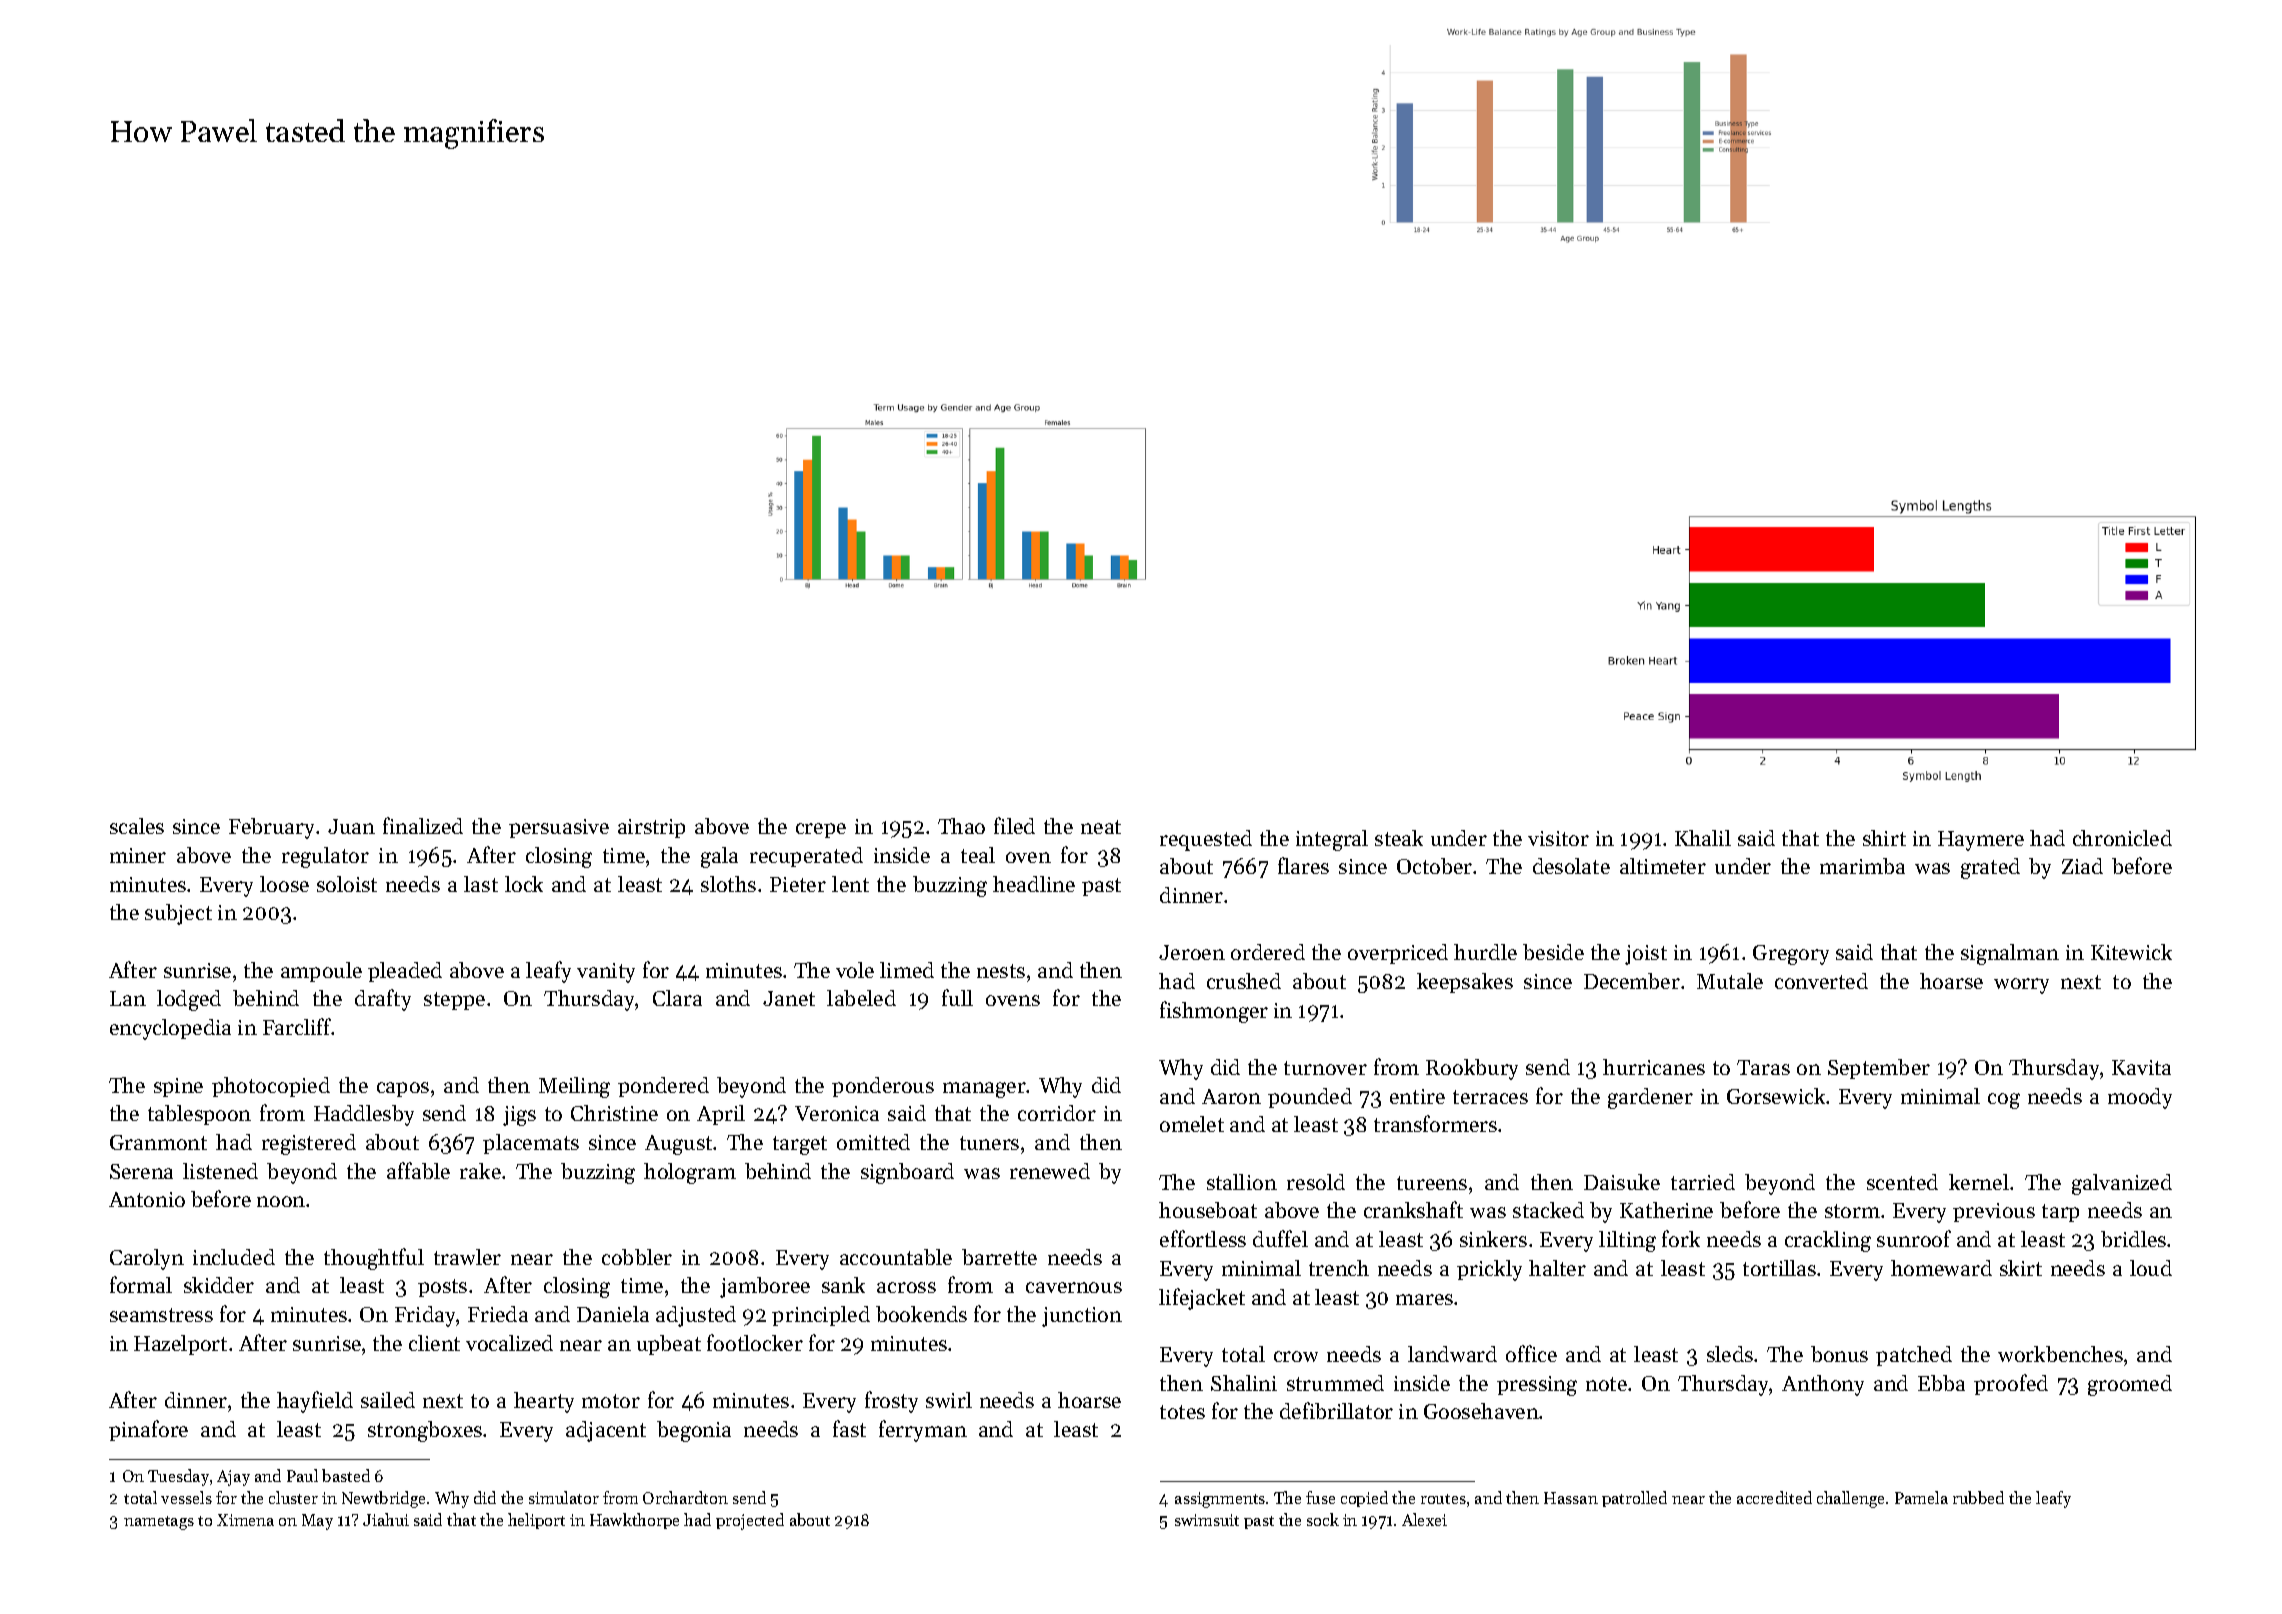  What do you see at coordinates (170, 1029) in the screenshot?
I see `encyclopedia` at bounding box center [170, 1029].
